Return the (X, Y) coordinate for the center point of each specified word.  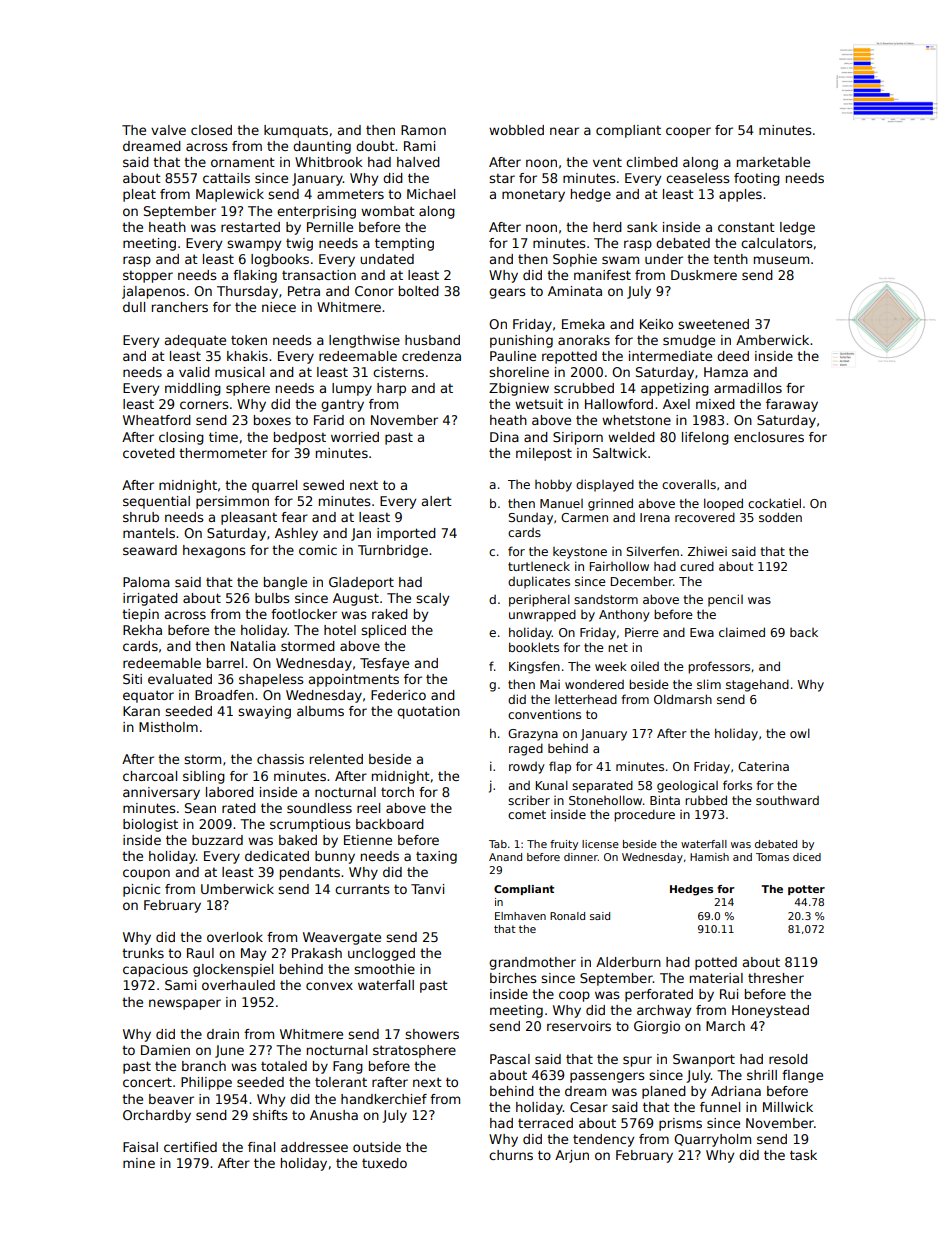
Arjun (572, 1156)
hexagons (214, 551)
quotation (428, 712)
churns (511, 1155)
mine (139, 1163)
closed (211, 130)
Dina (504, 437)
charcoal (150, 776)
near (564, 131)
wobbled (516, 130)
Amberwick (772, 340)
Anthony (624, 615)
